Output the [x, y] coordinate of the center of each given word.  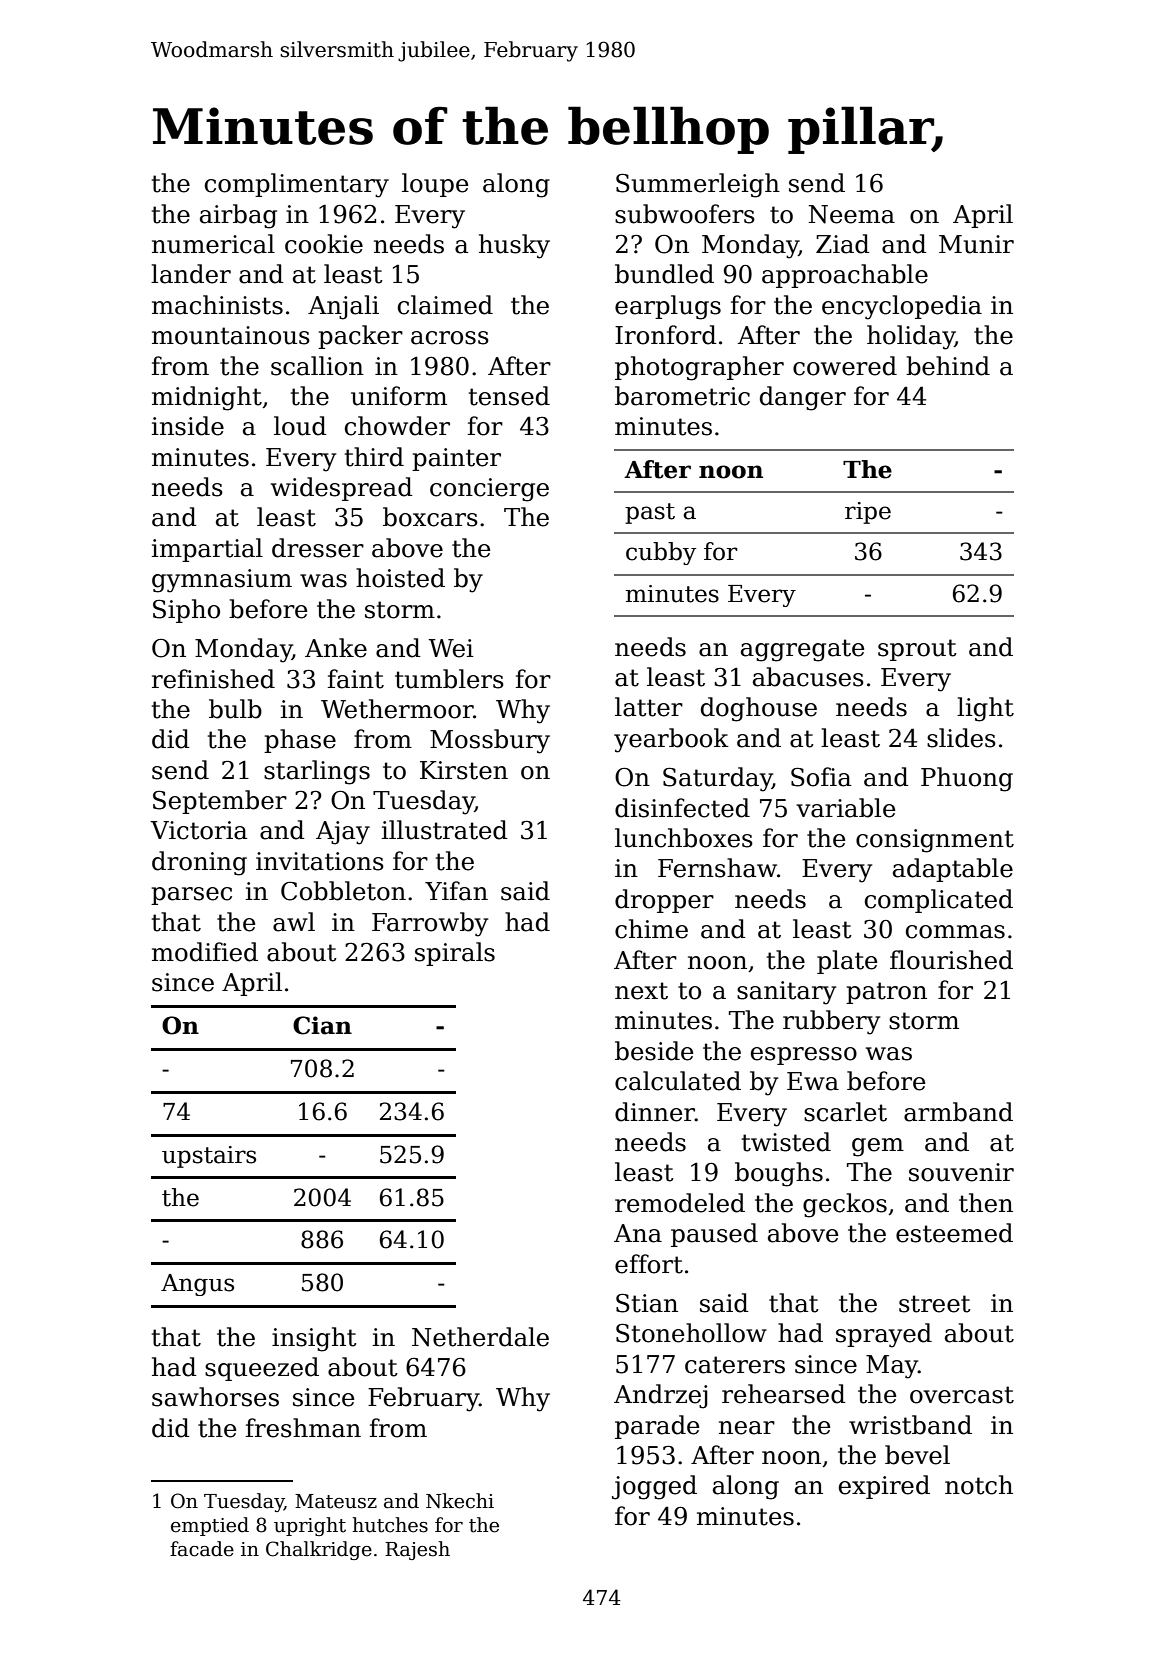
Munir [976, 244]
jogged [654, 1487]
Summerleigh [698, 185]
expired [884, 1487]
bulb [235, 709]
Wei [451, 648]
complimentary [297, 185]
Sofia [821, 777]
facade [202, 1549]
